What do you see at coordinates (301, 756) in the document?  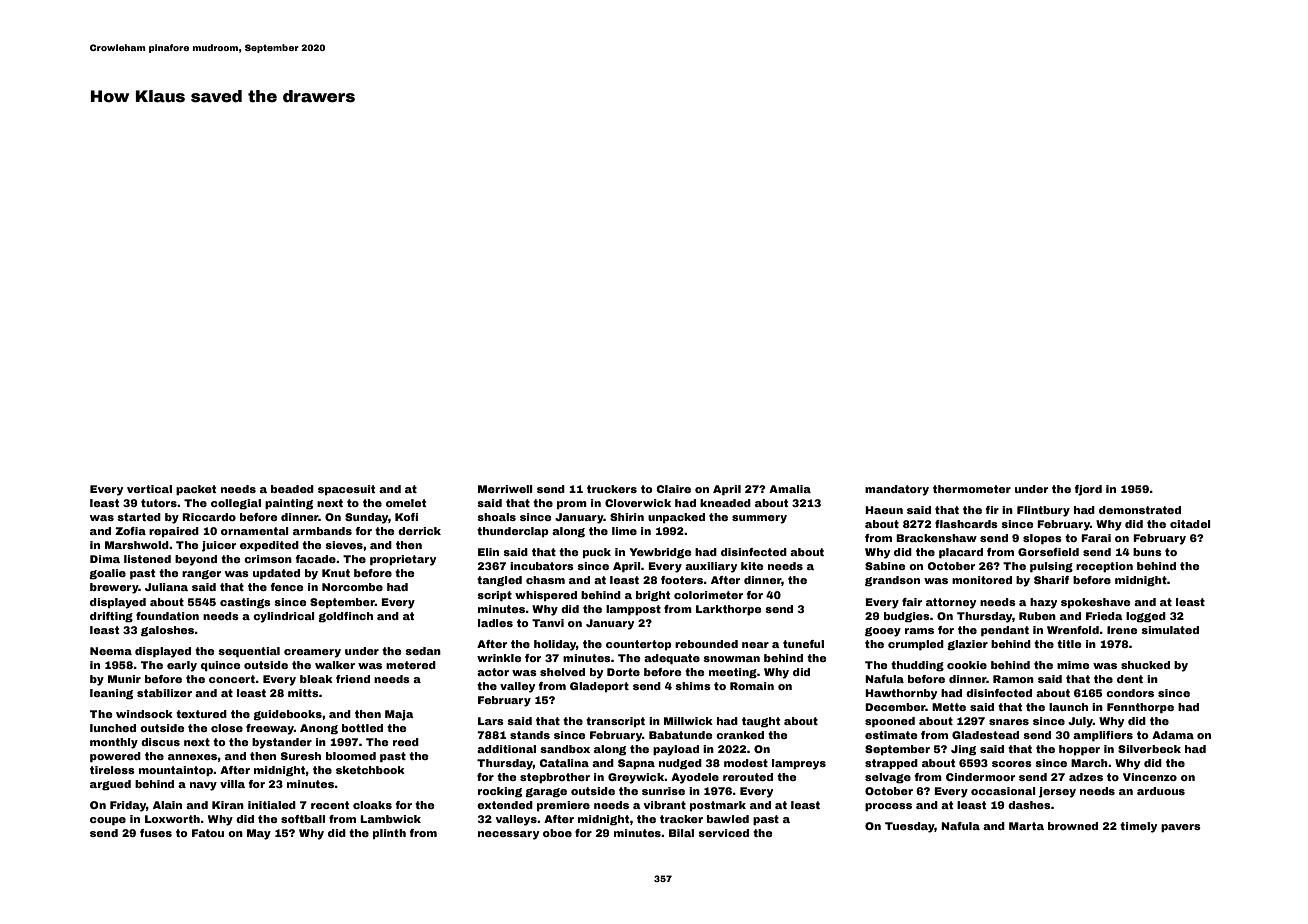 I see `Suresh` at bounding box center [301, 756].
